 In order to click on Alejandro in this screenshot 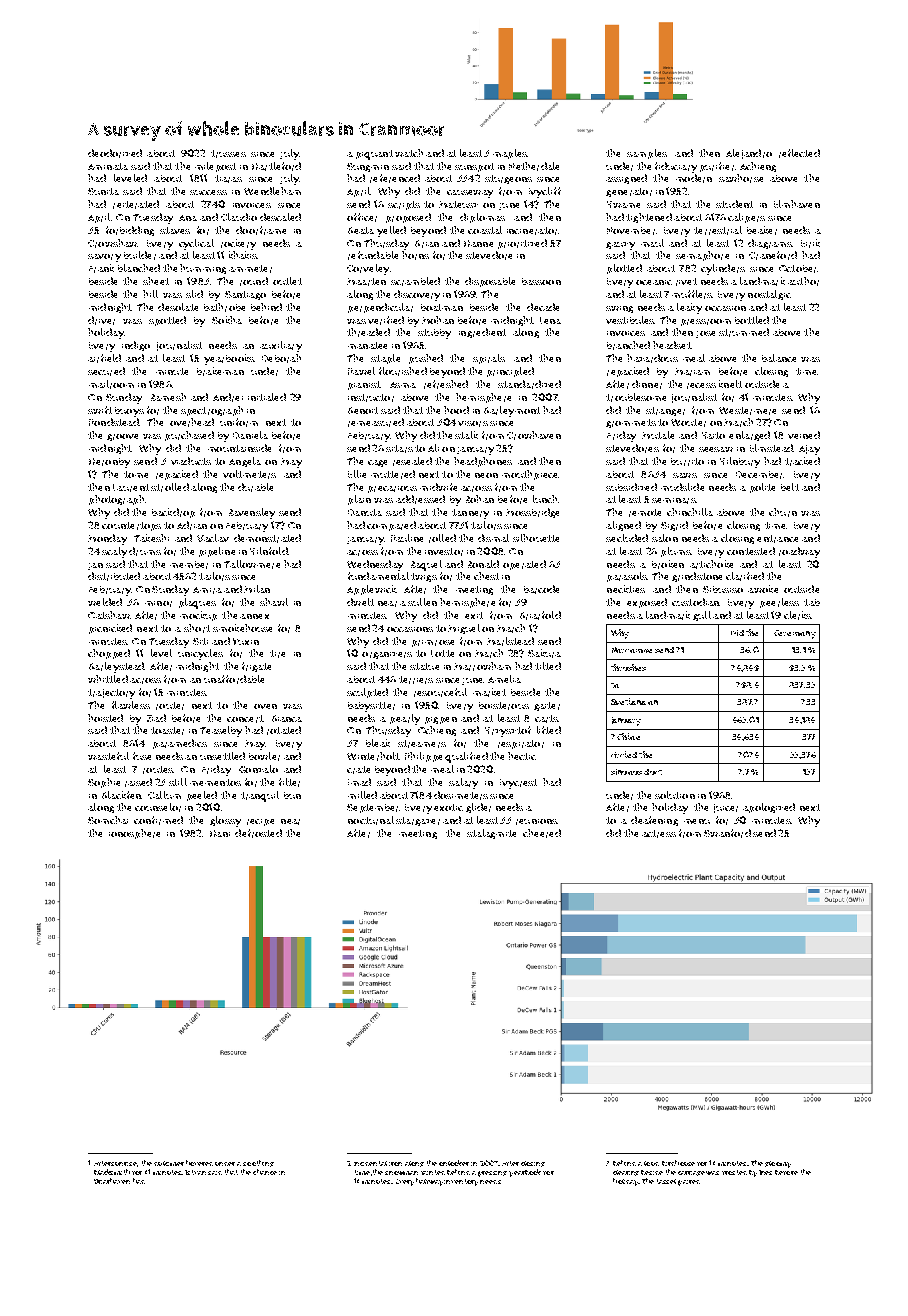, I will do `click(749, 154)`.
